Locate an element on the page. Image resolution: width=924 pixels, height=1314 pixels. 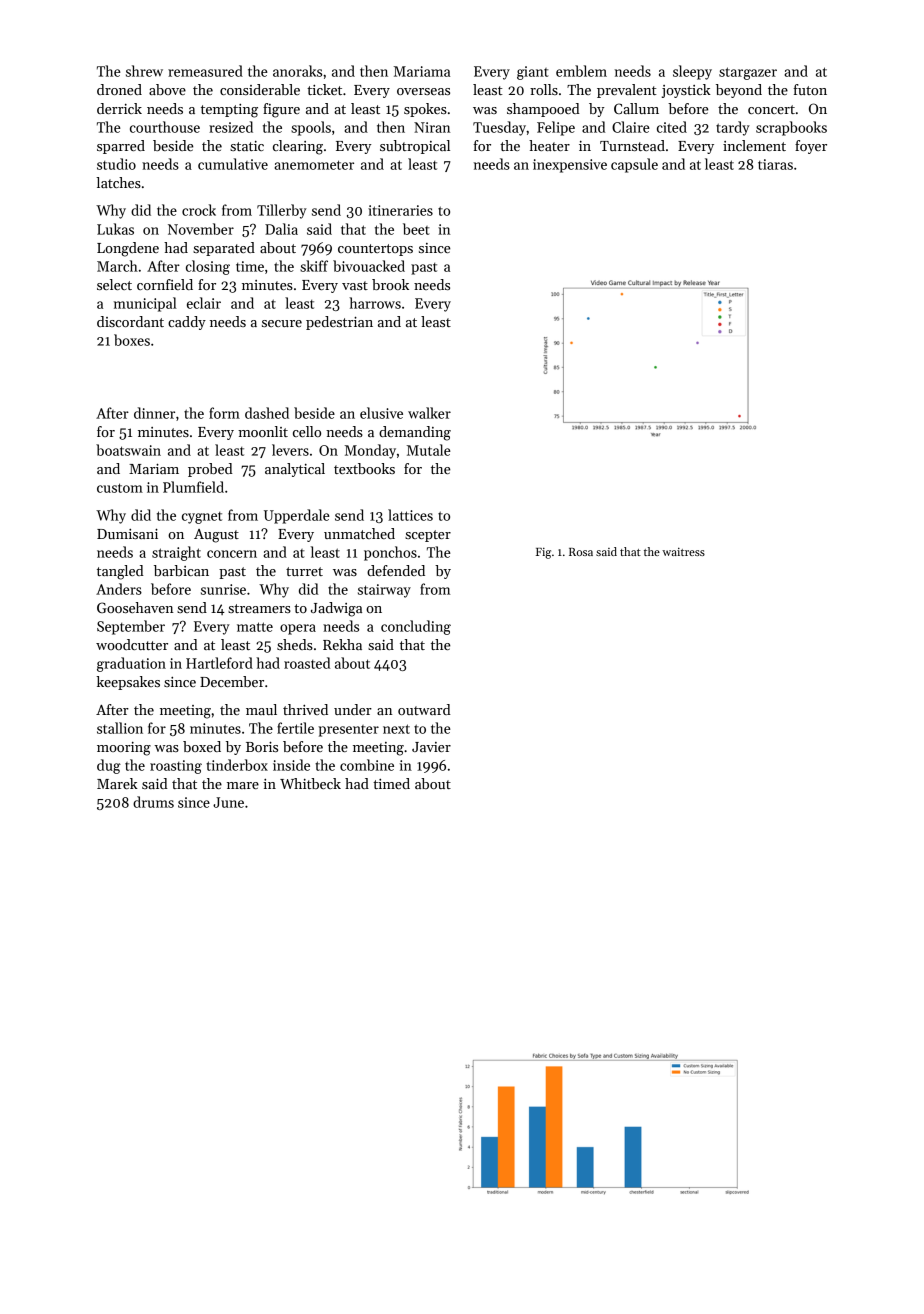
tinderbox is located at coordinates (237, 765).
